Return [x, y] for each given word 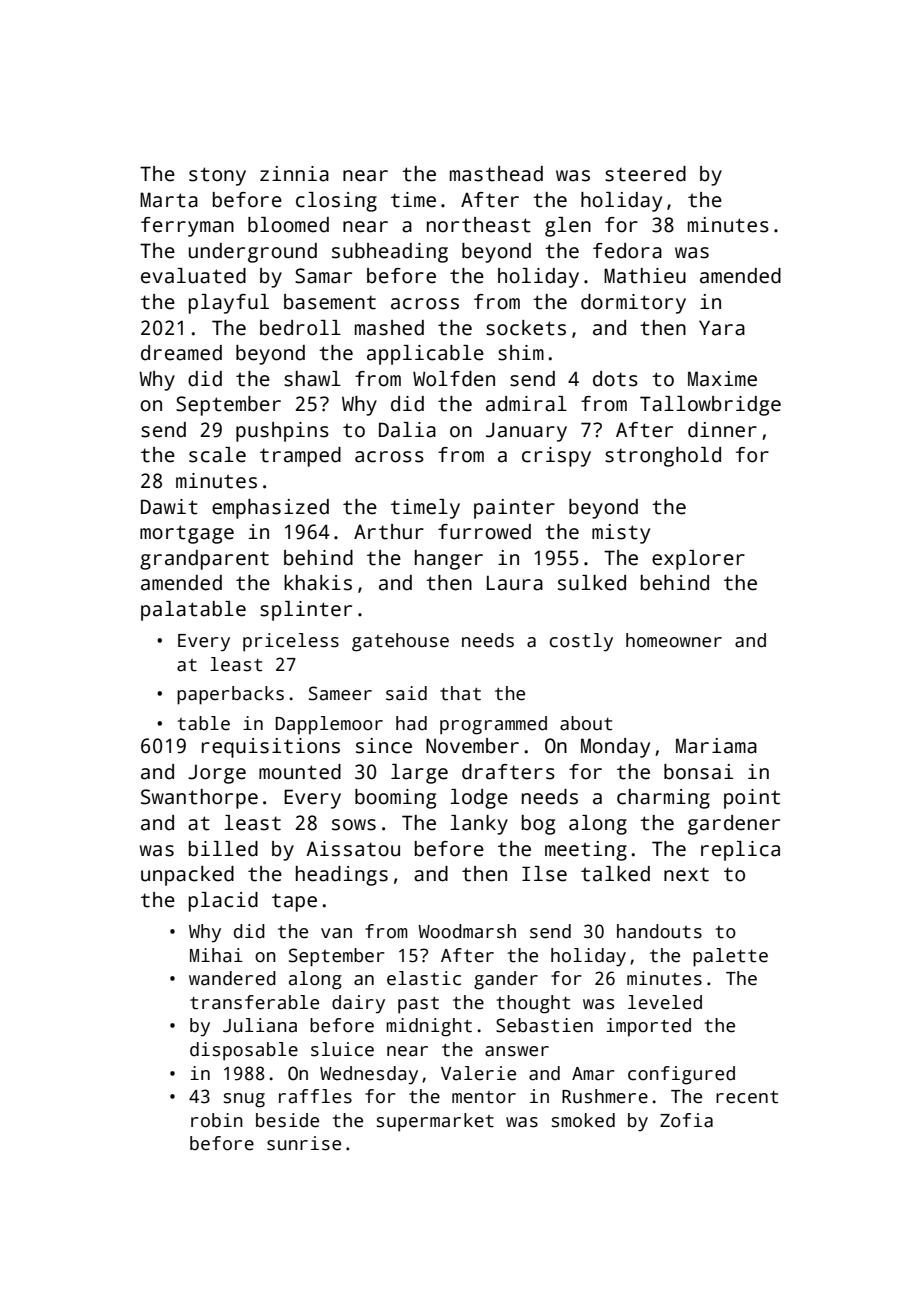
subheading [390, 253]
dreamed [181, 353]
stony [217, 176]
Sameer [340, 693]
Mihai [216, 955]
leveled [665, 1002]
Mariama [716, 746]
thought [533, 1004]
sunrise [304, 1143]
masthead [496, 174]
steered [645, 174]
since [384, 746]
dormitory [633, 304]
